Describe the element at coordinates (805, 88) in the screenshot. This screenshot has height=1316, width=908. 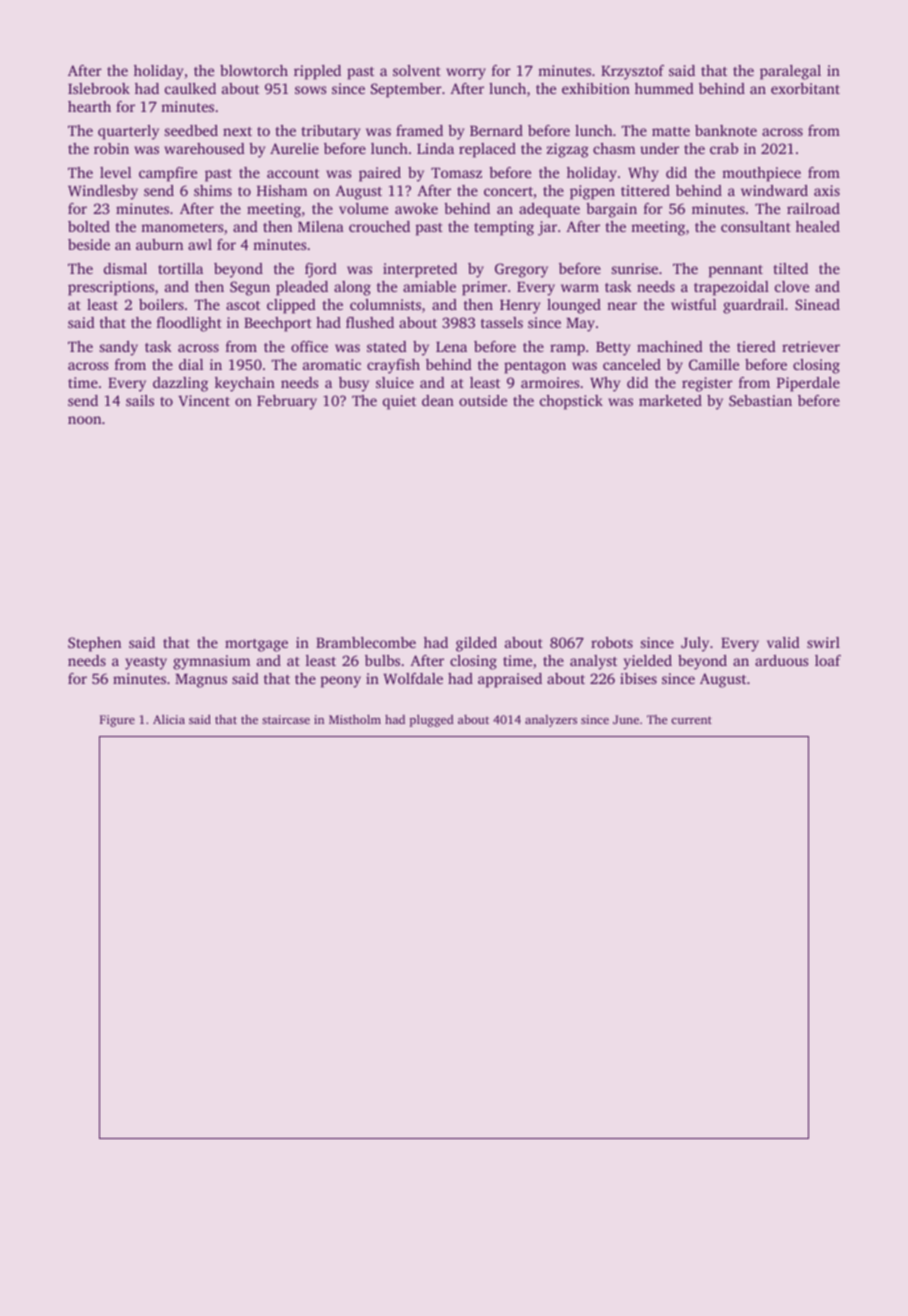
I see `exorbitant` at that location.
